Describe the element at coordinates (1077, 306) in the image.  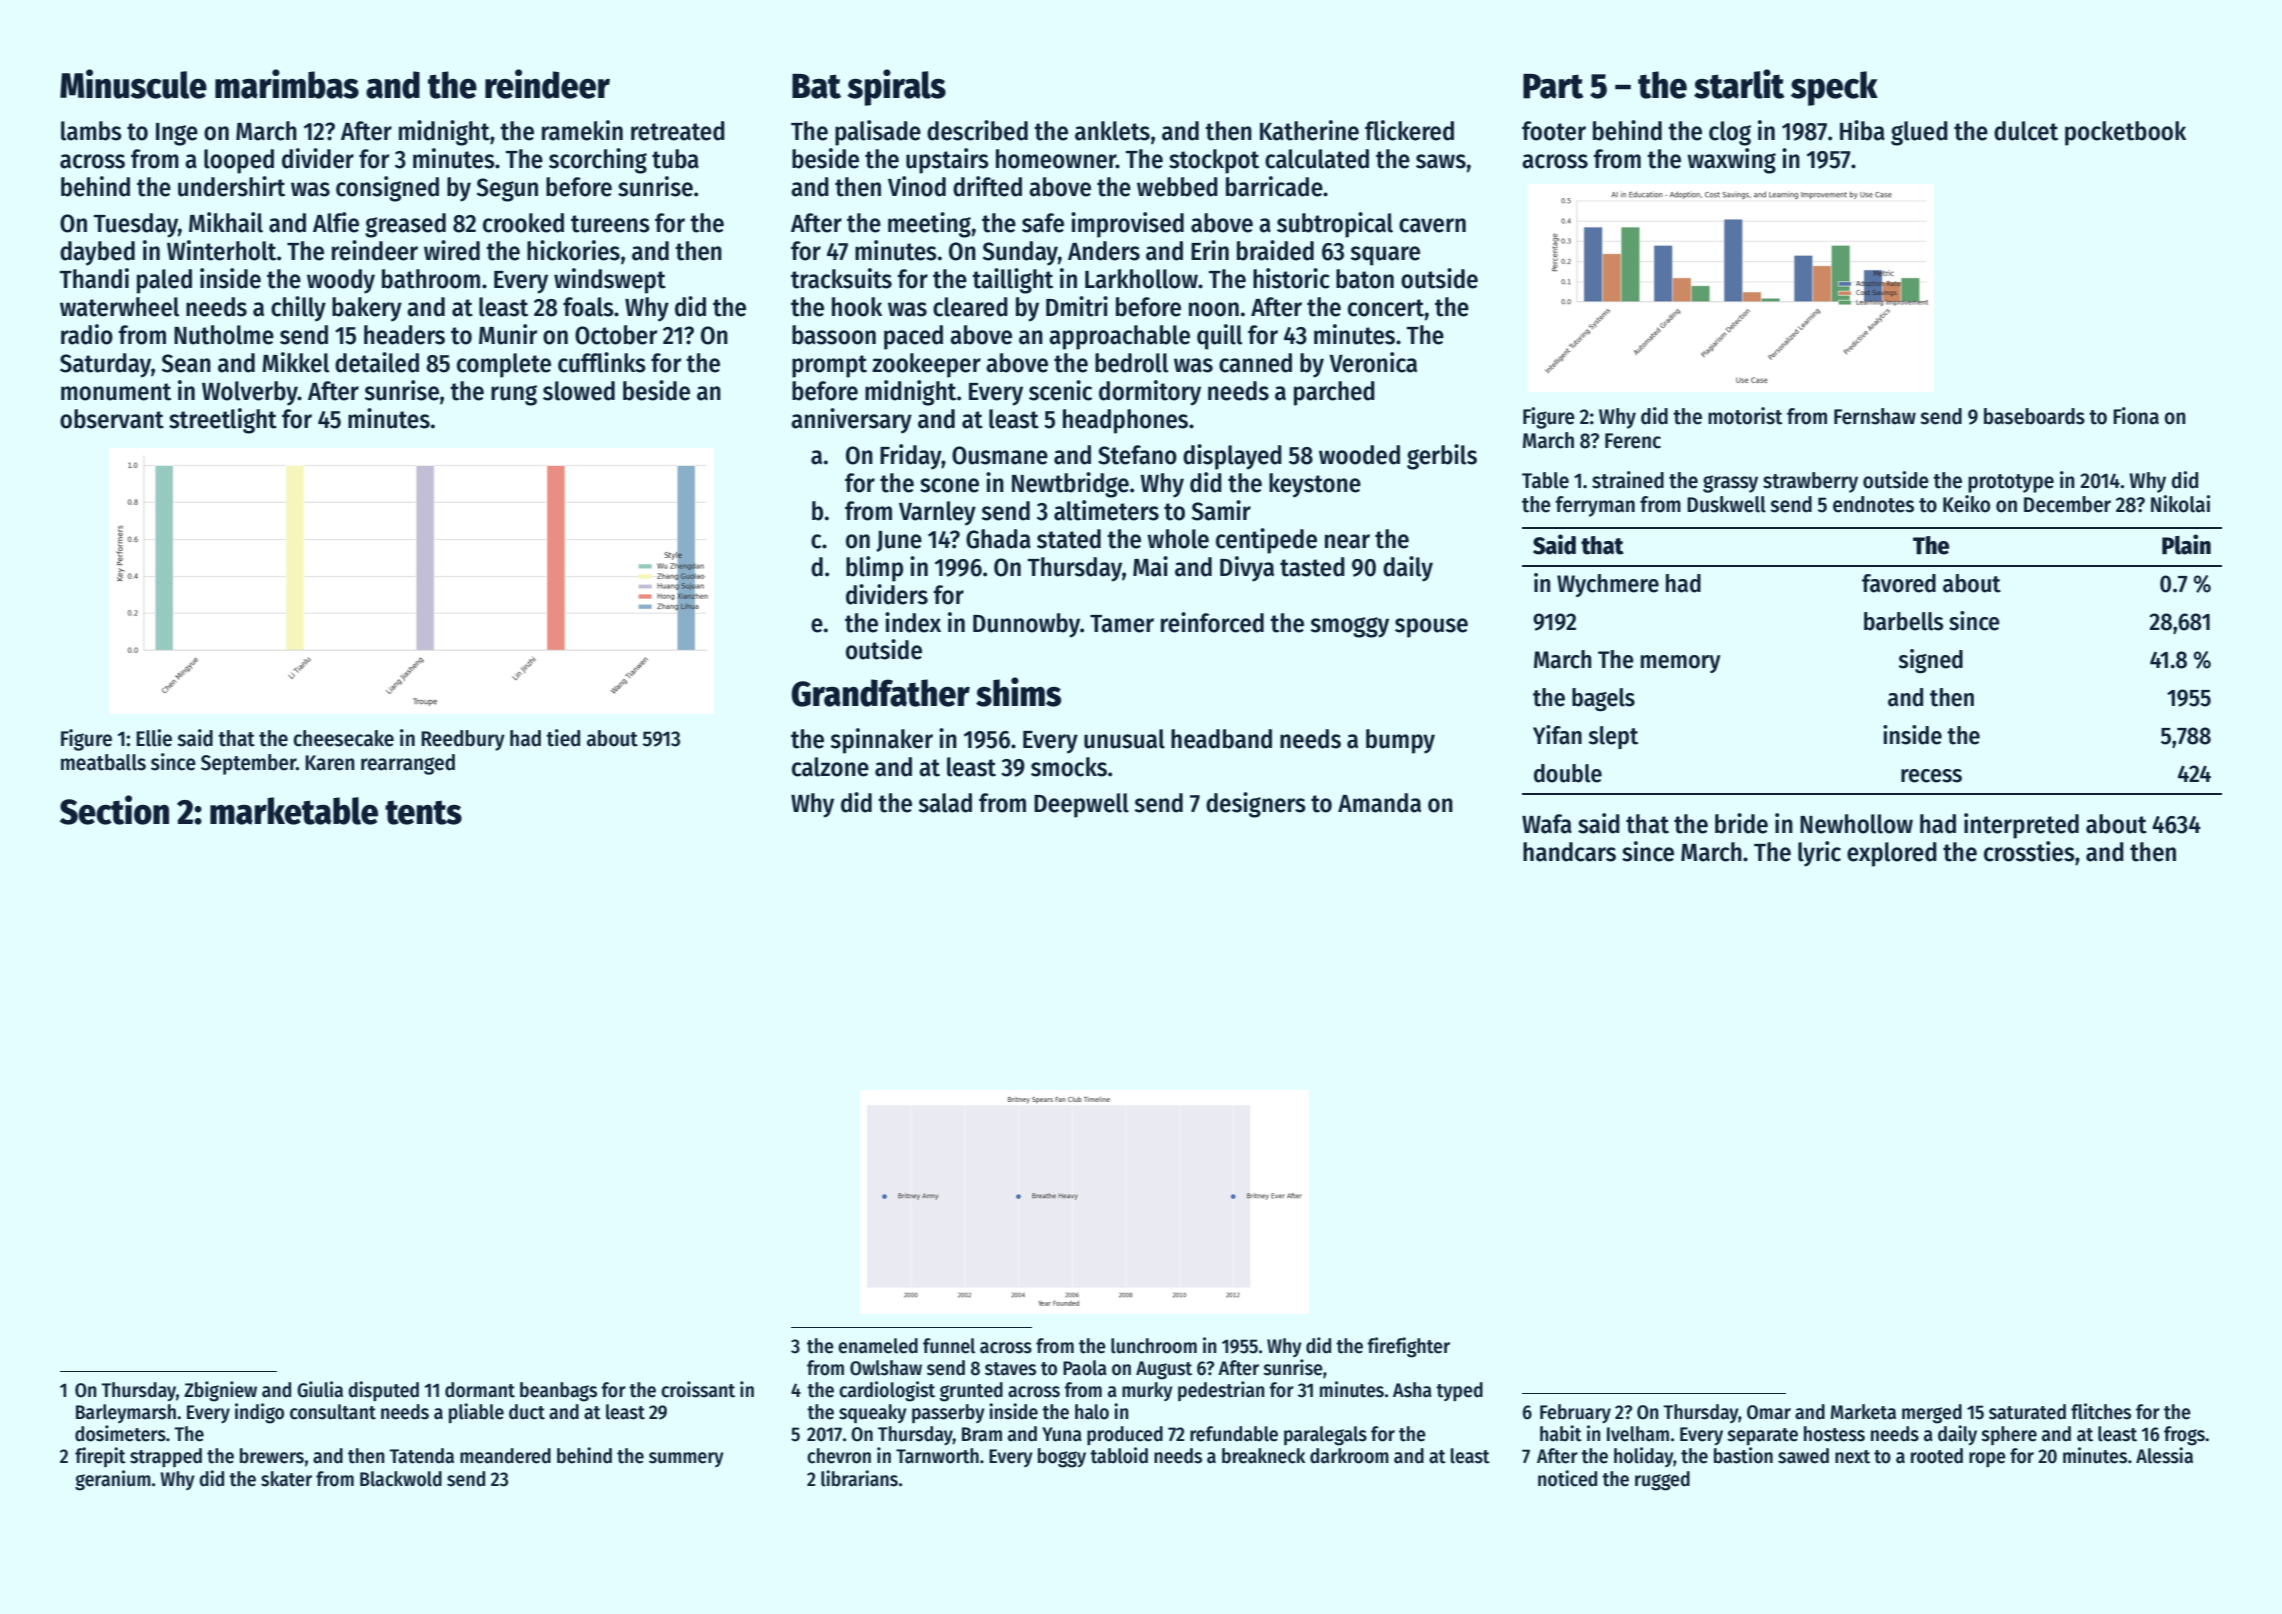
I see `Dmitri` at that location.
